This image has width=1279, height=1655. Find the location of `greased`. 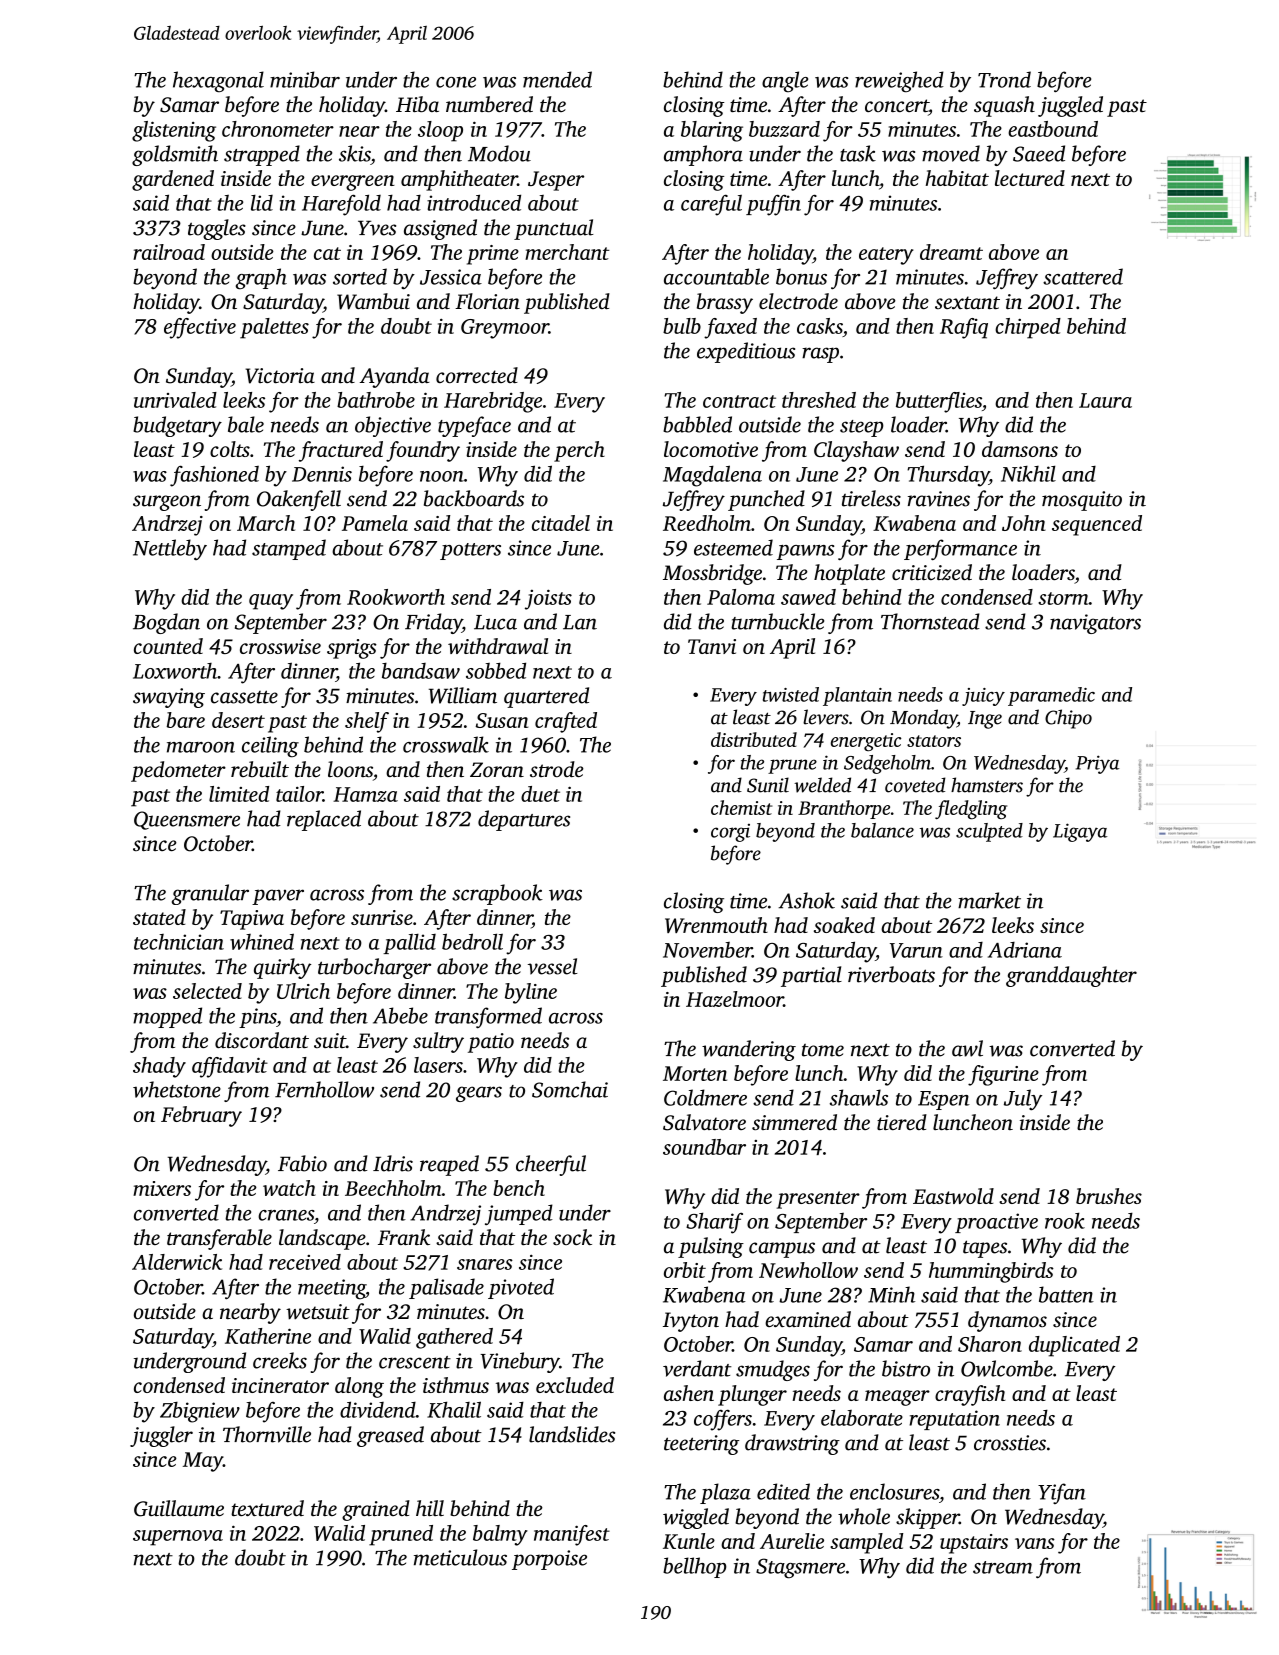

greased is located at coordinates (390, 1436).
